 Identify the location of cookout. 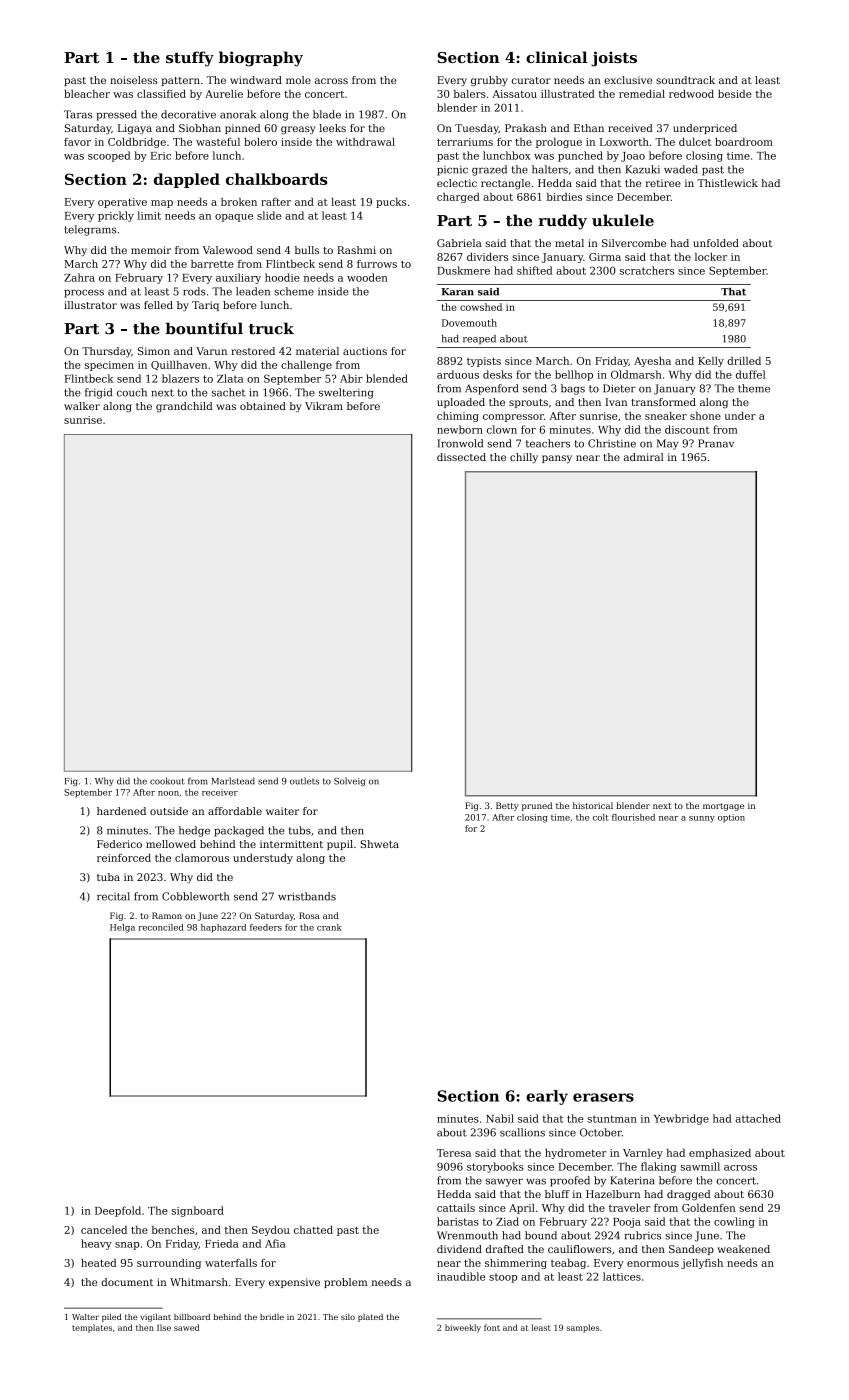
(167, 781).
